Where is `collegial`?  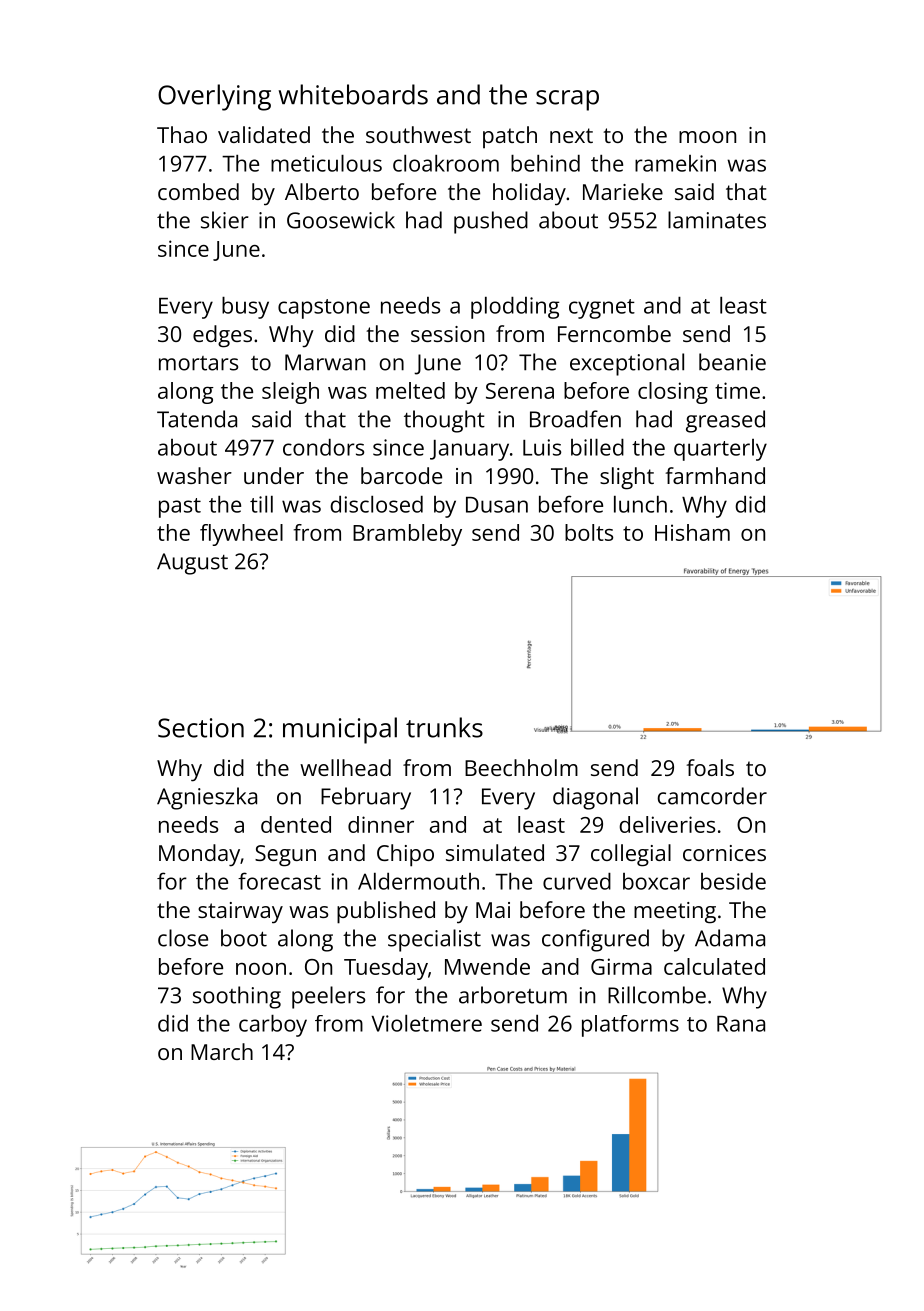 collegial is located at coordinates (631, 855).
